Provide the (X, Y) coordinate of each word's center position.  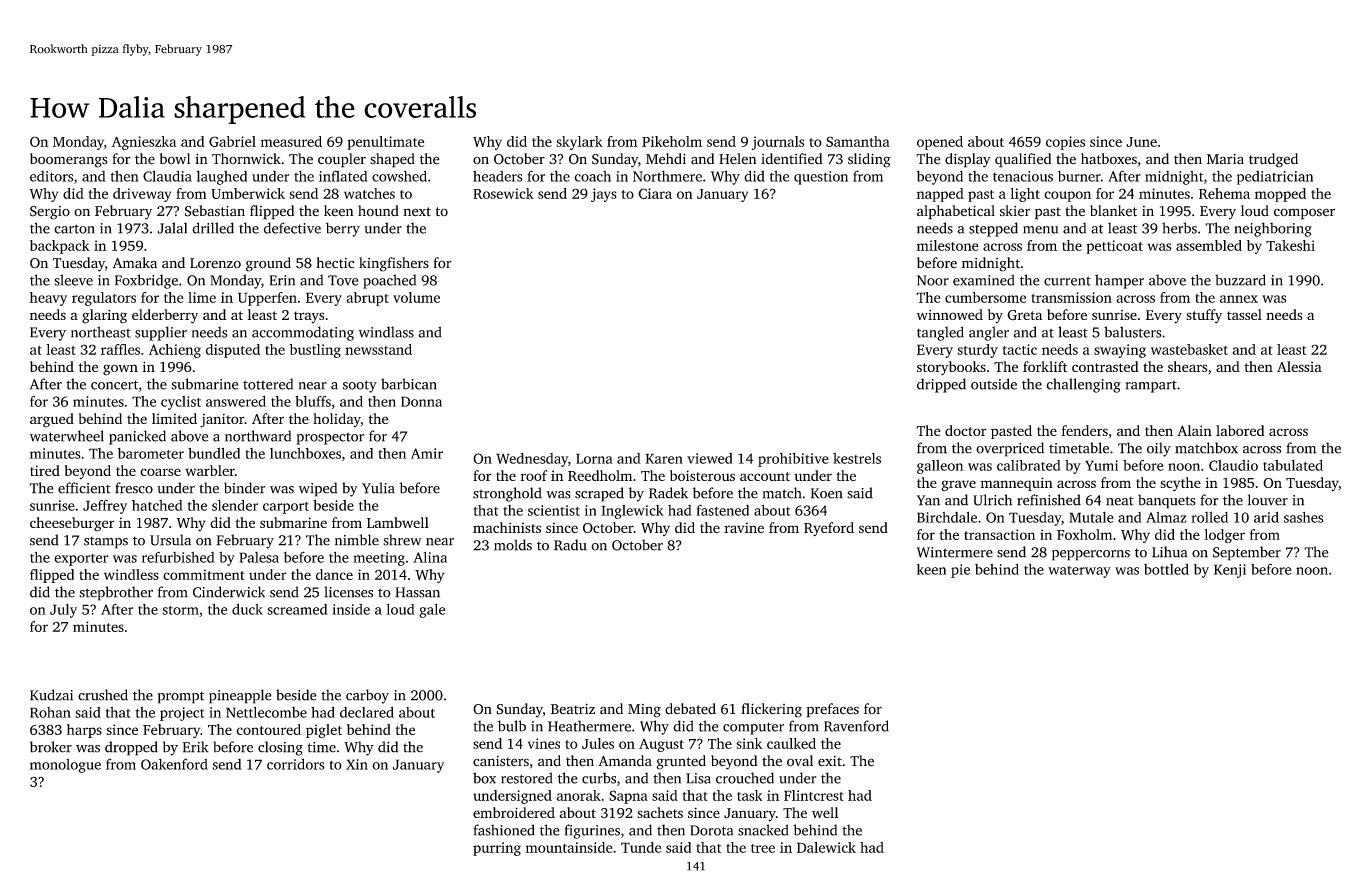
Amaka (135, 263)
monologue (65, 766)
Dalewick (826, 847)
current (1067, 281)
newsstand (378, 349)
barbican (409, 384)
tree (763, 848)
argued (52, 420)
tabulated (1293, 465)
